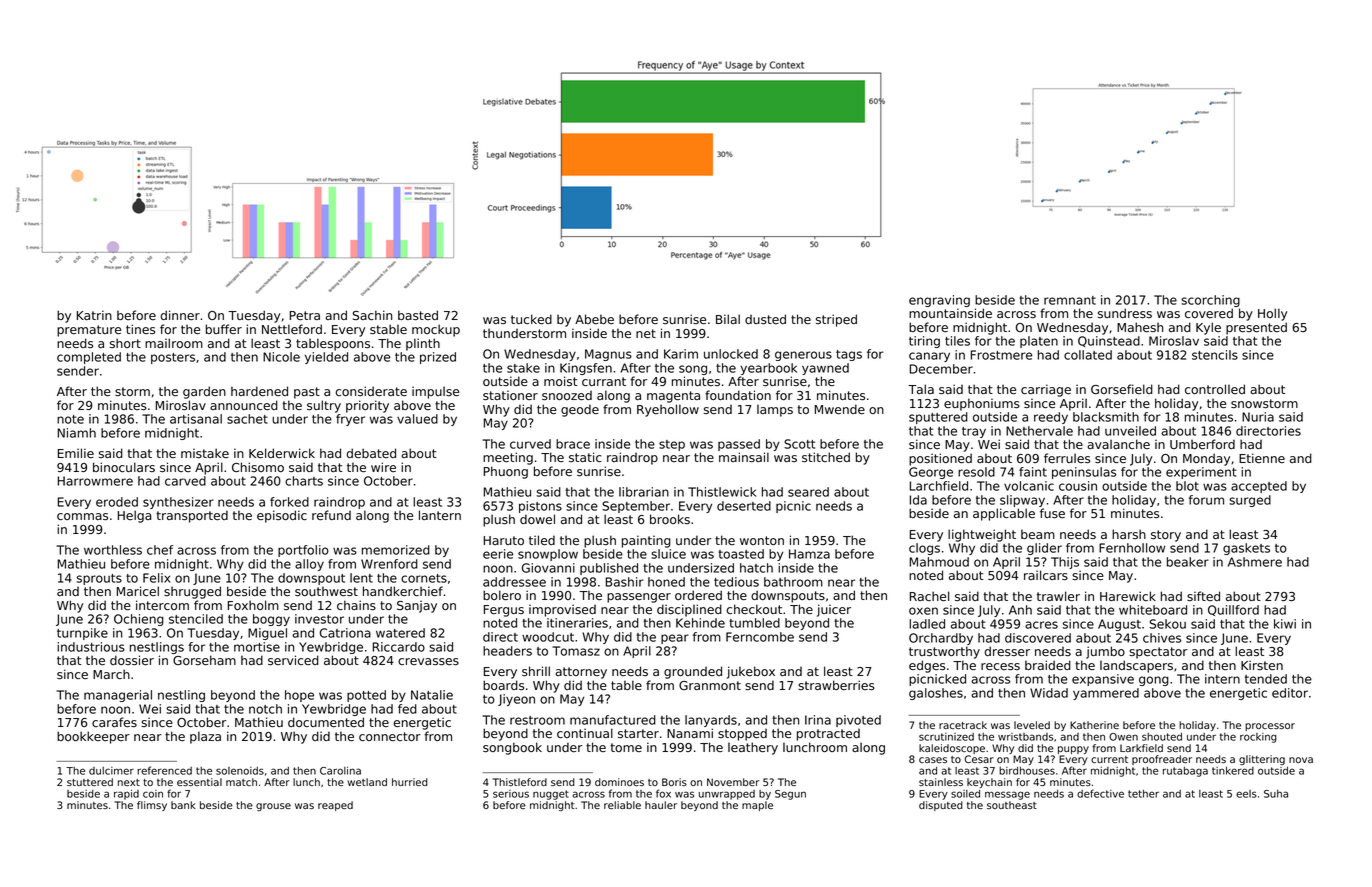 The image size is (1372, 887). Describe the element at coordinates (273, 807) in the screenshot. I see `grouse` at that location.
